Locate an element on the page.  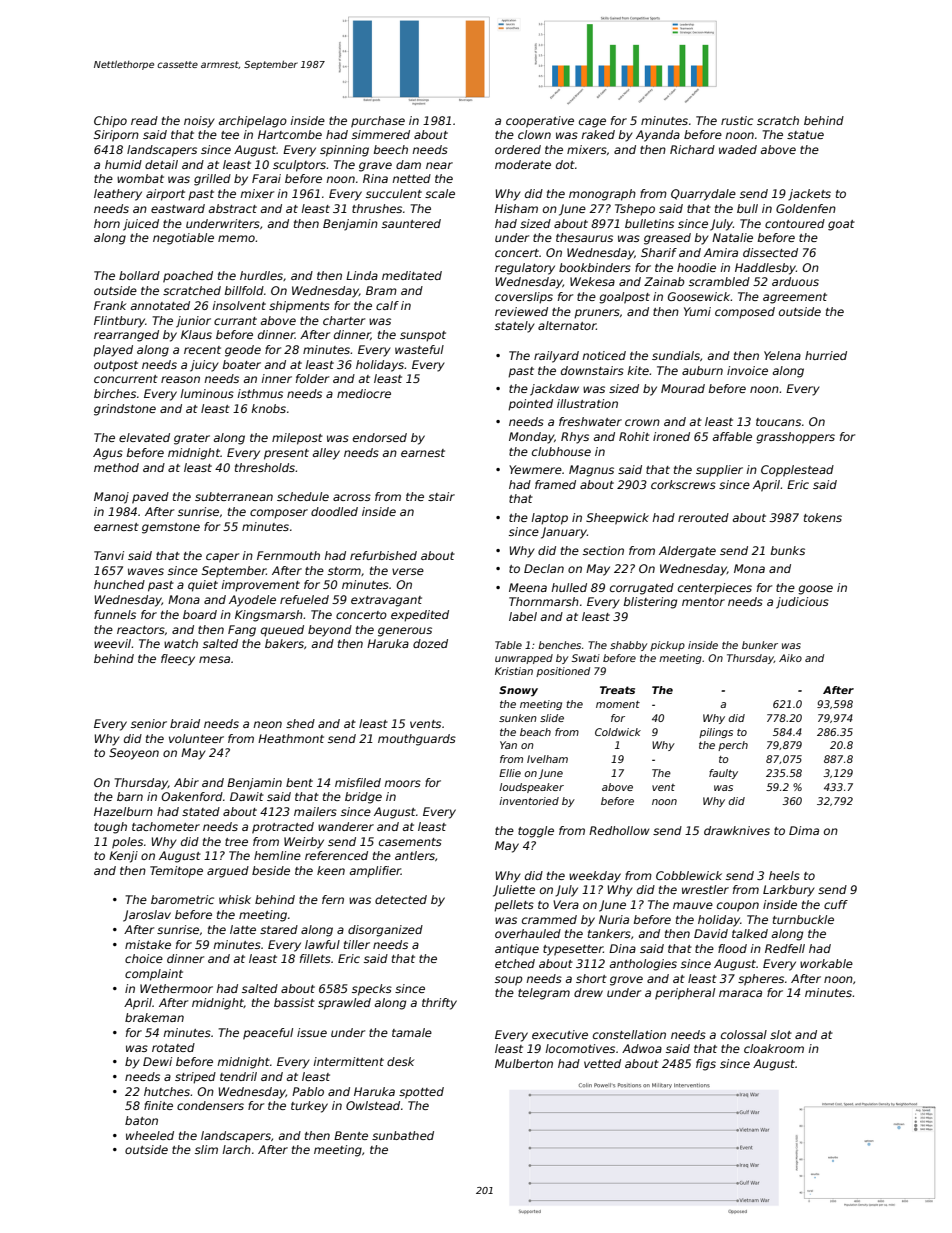
rustic is located at coordinates (737, 120).
